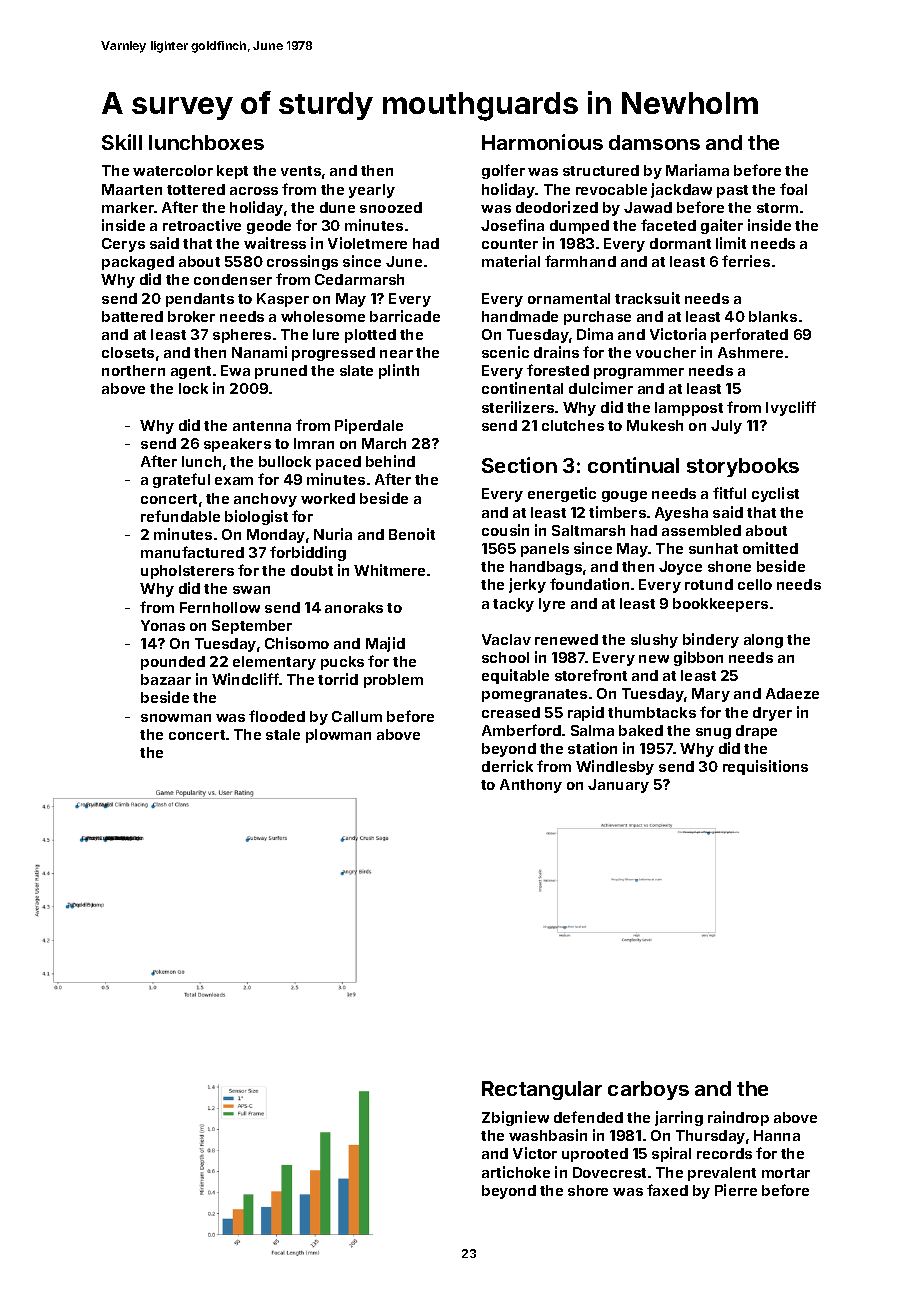 This screenshot has width=924, height=1308. Describe the element at coordinates (128, 352) in the screenshot. I see `closets` at that location.
